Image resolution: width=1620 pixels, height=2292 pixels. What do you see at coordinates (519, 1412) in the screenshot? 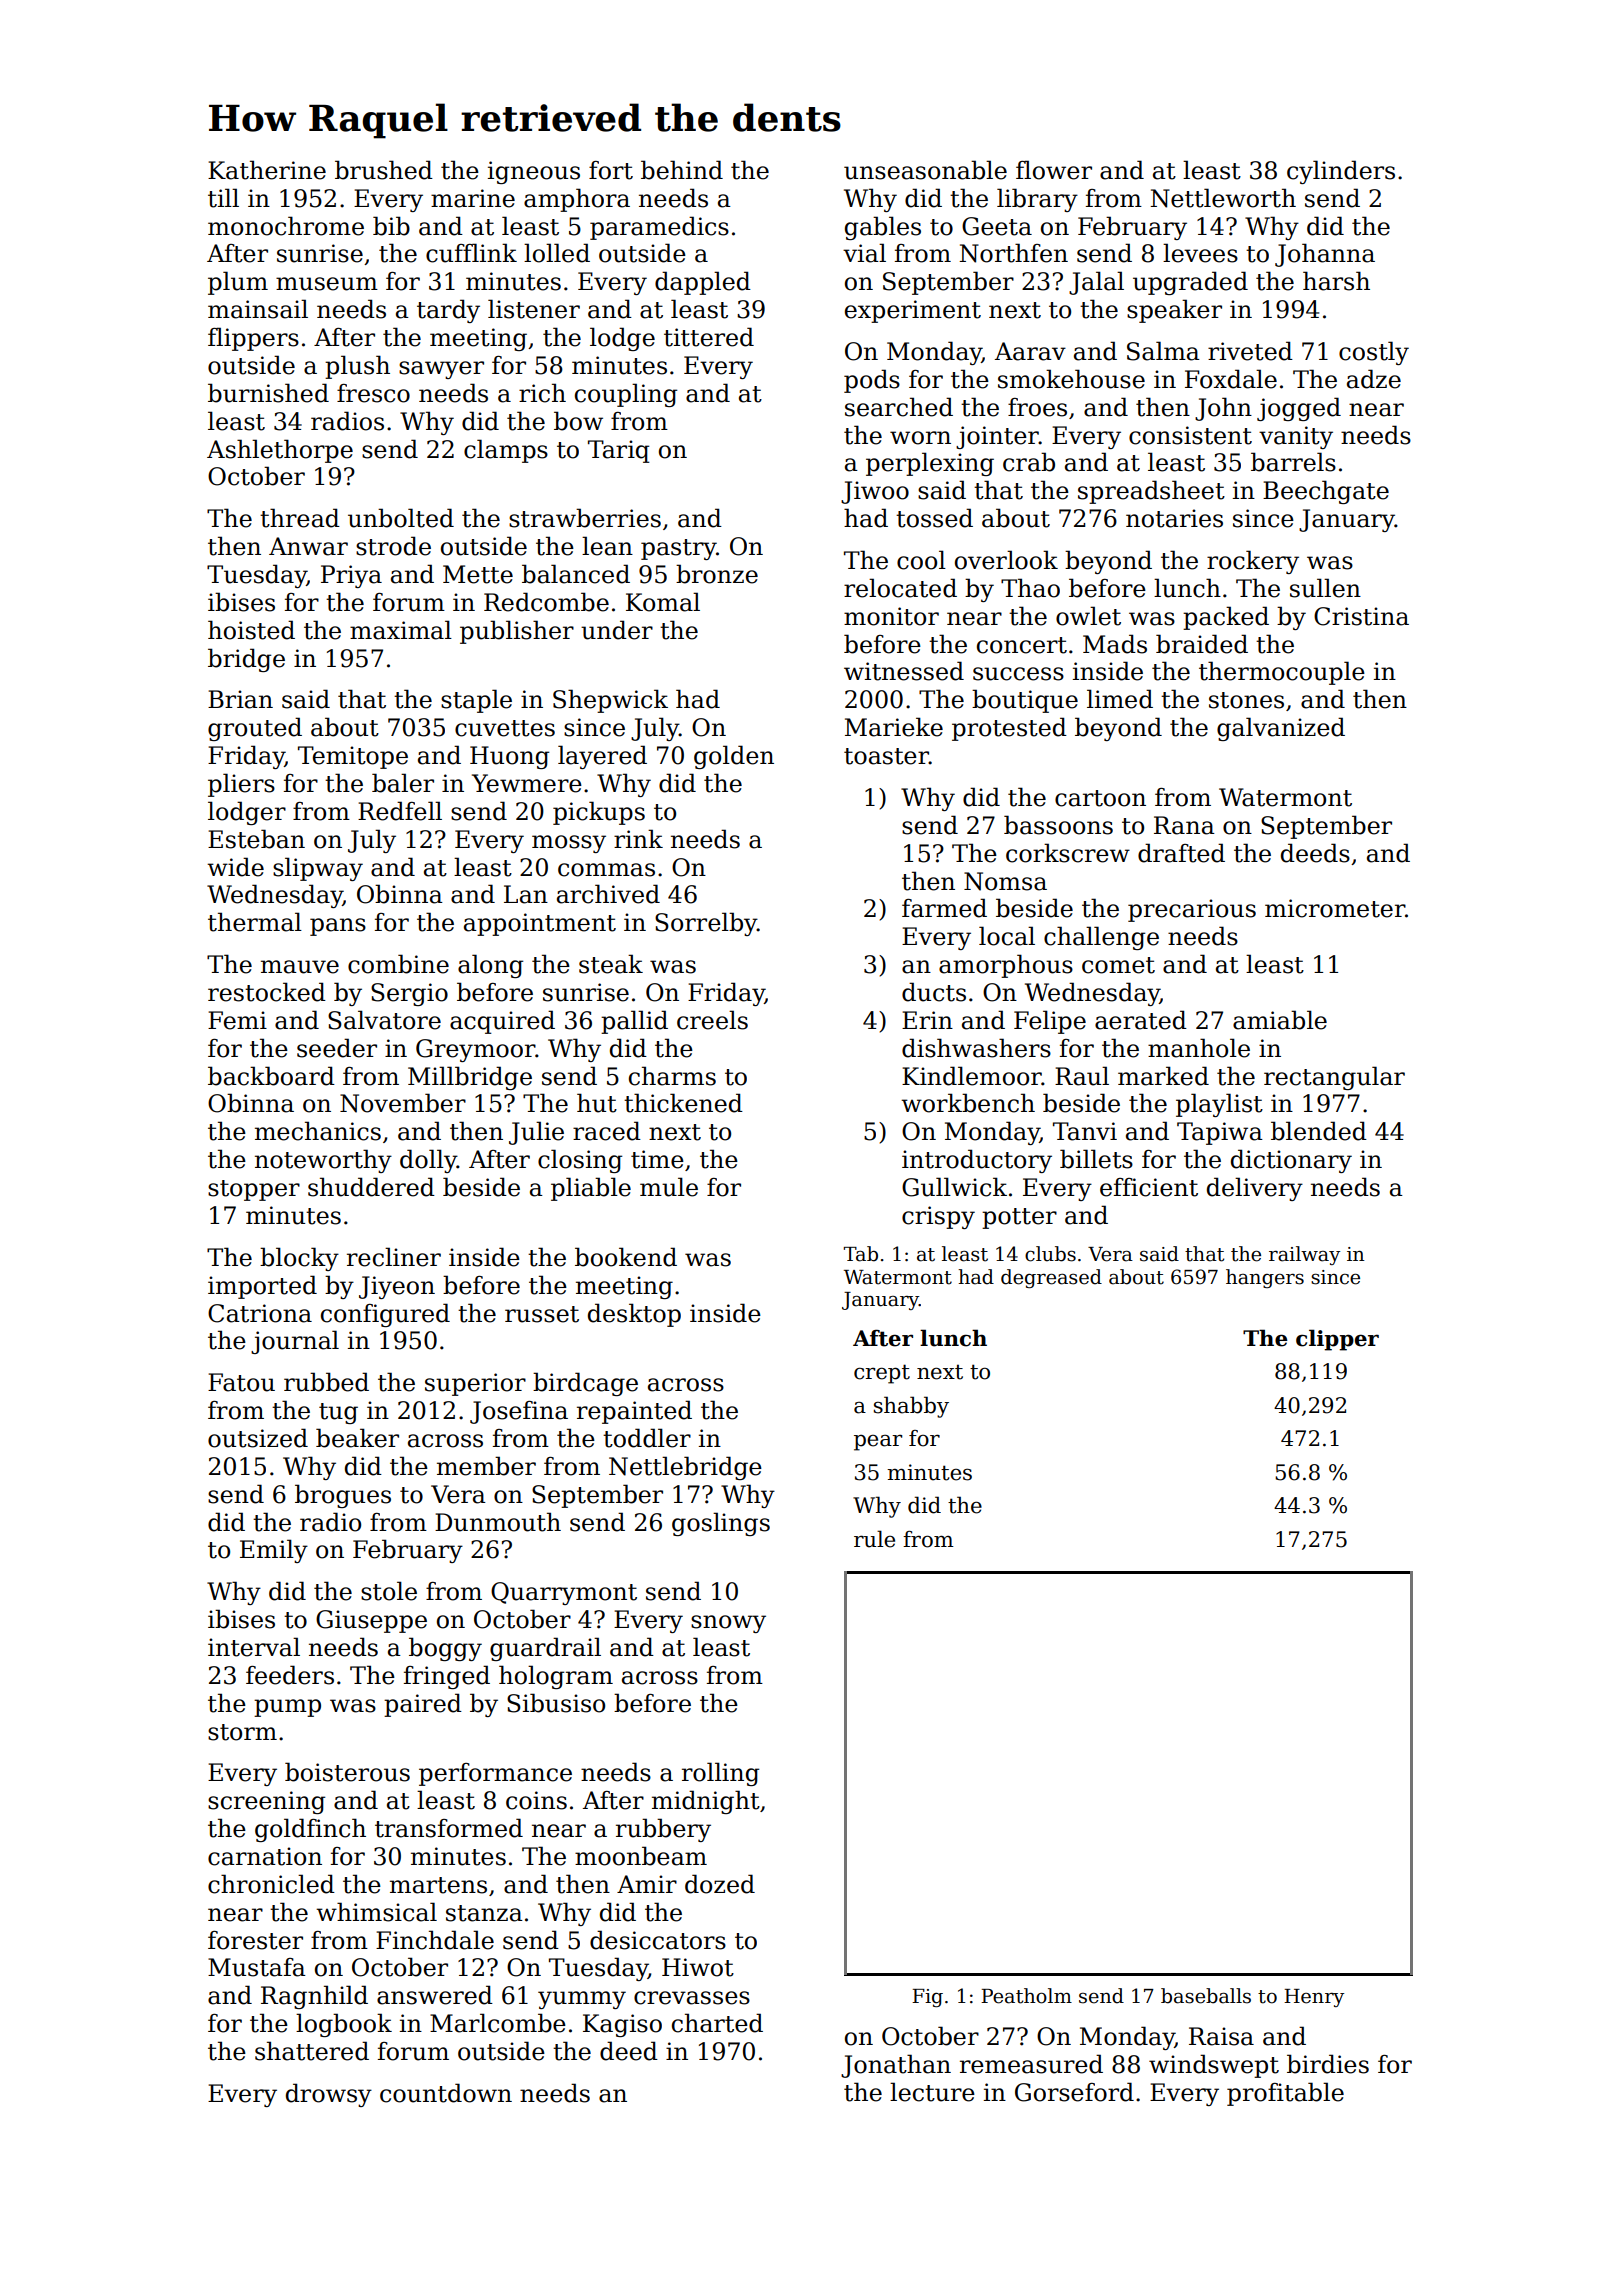
I see `Josefina` at bounding box center [519, 1412].
